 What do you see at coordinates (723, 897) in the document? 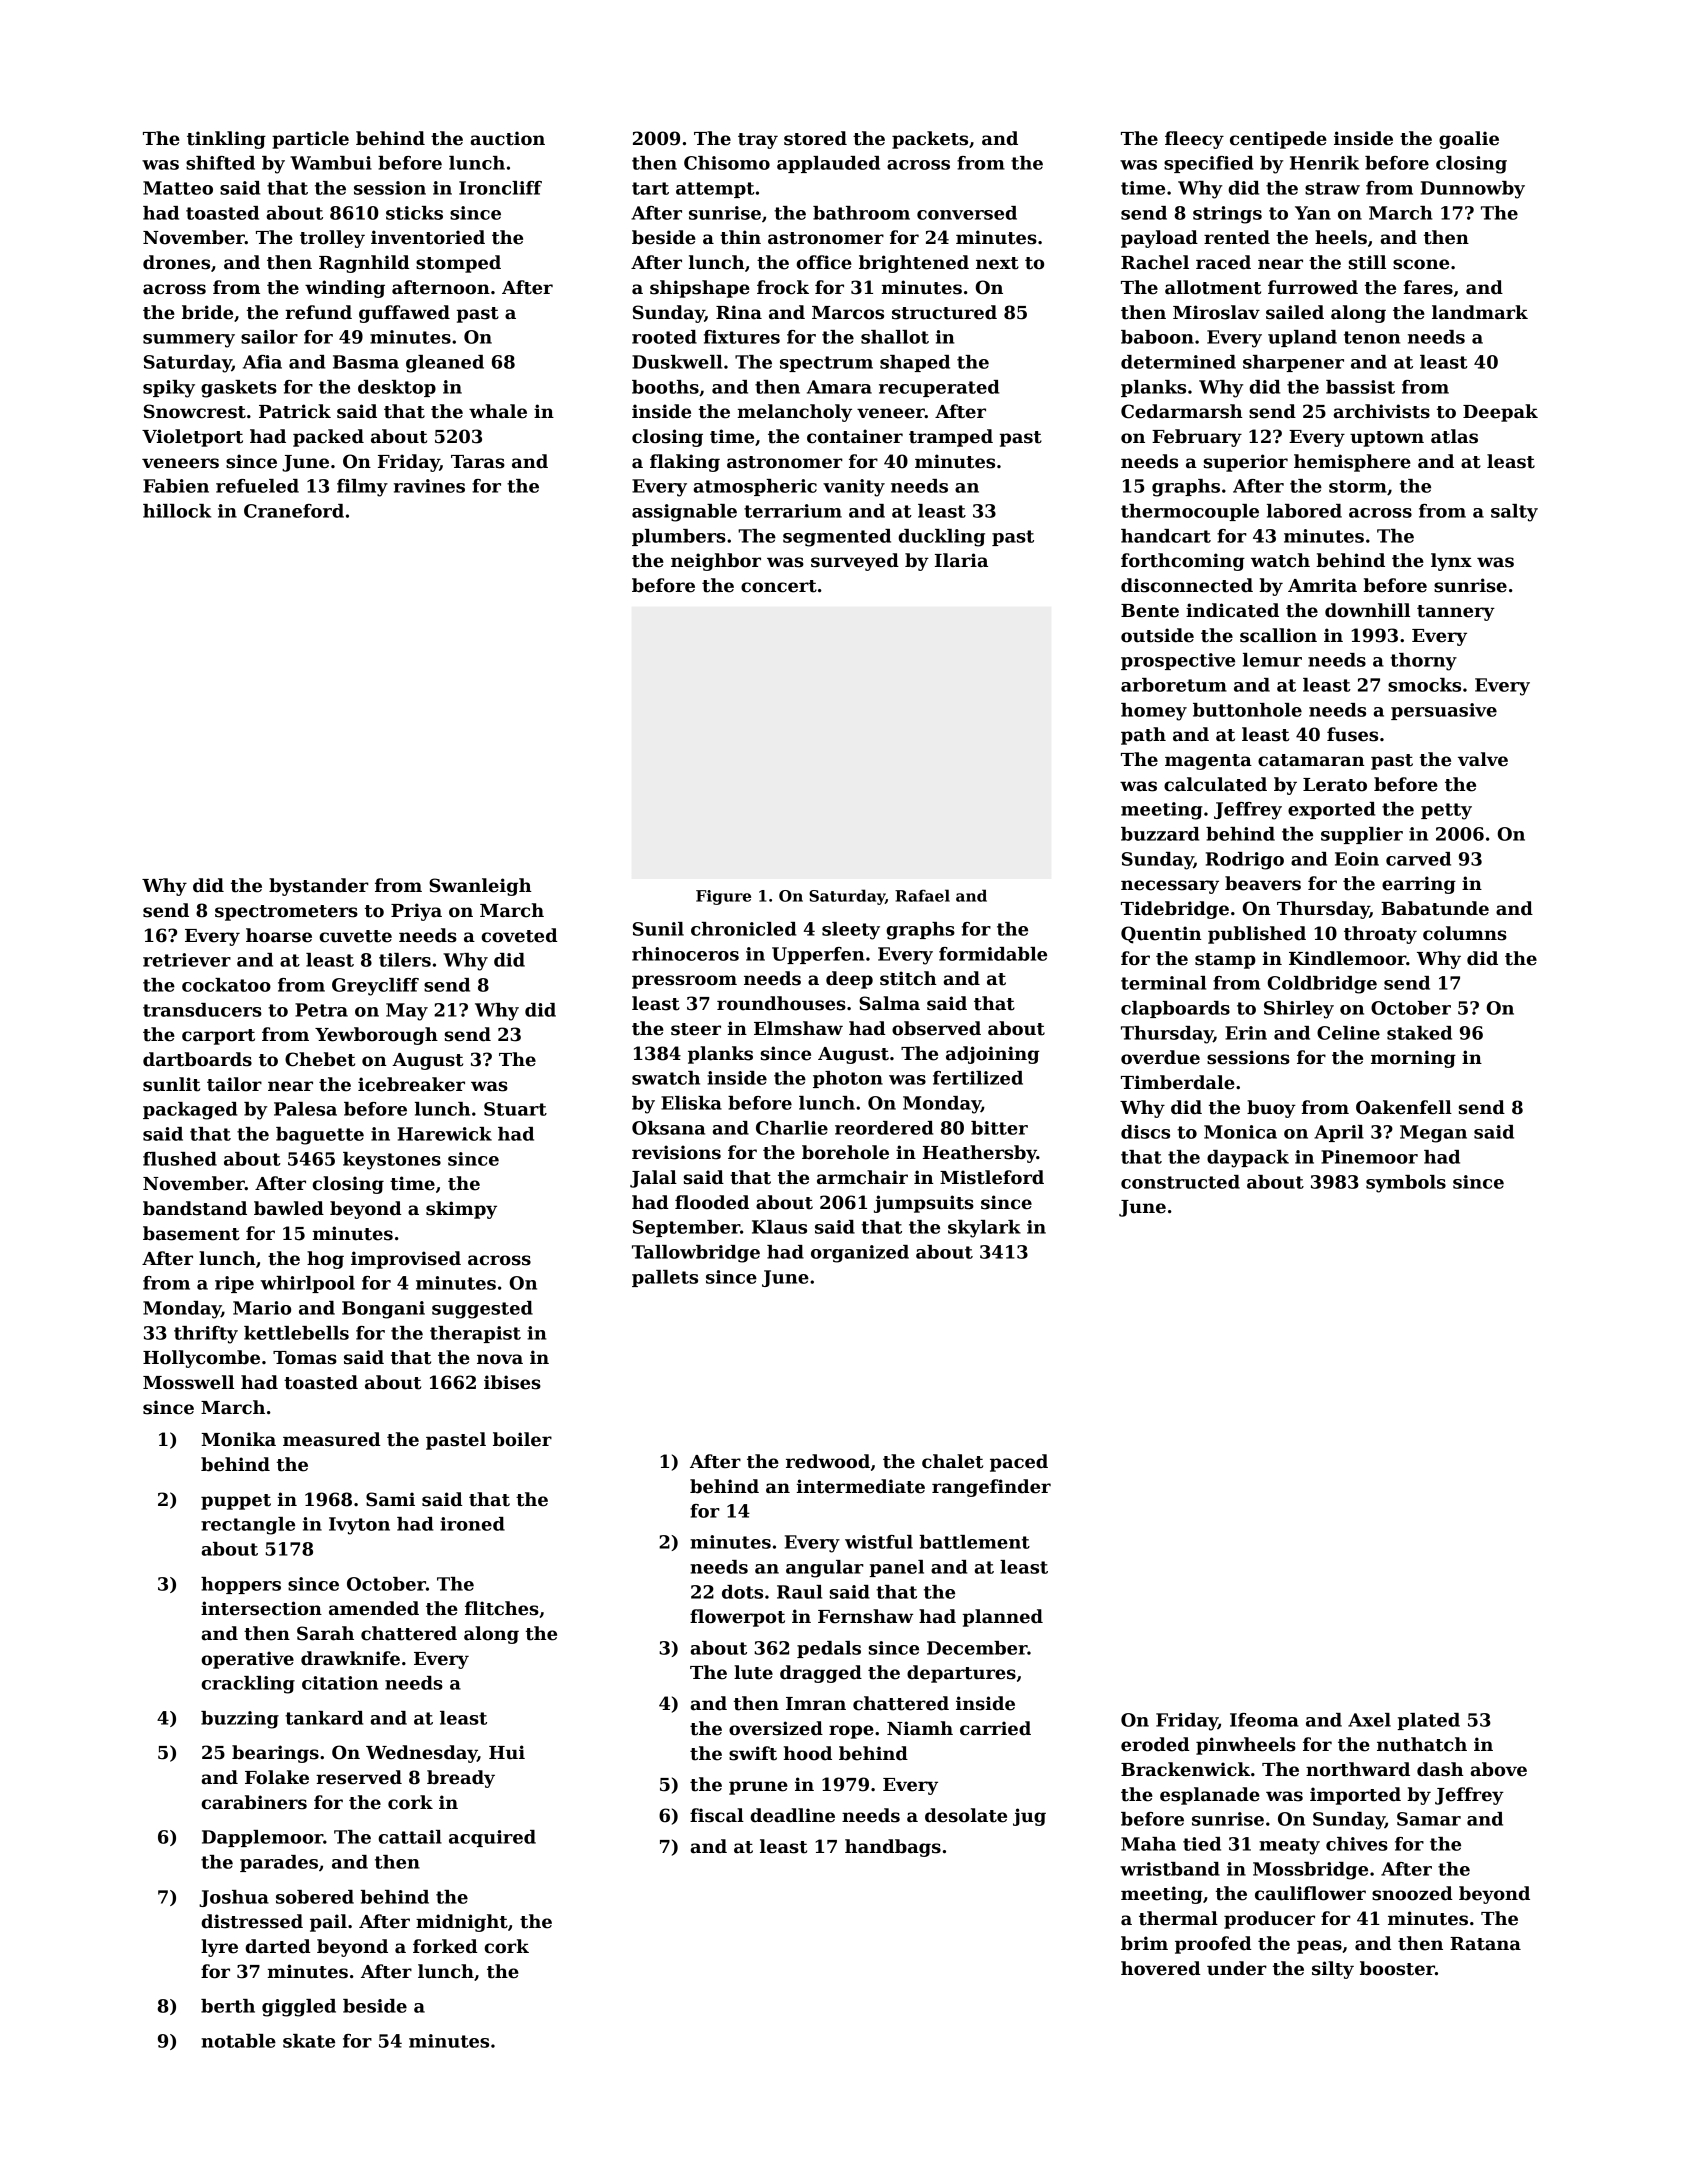
I see `Figure` at bounding box center [723, 897].
